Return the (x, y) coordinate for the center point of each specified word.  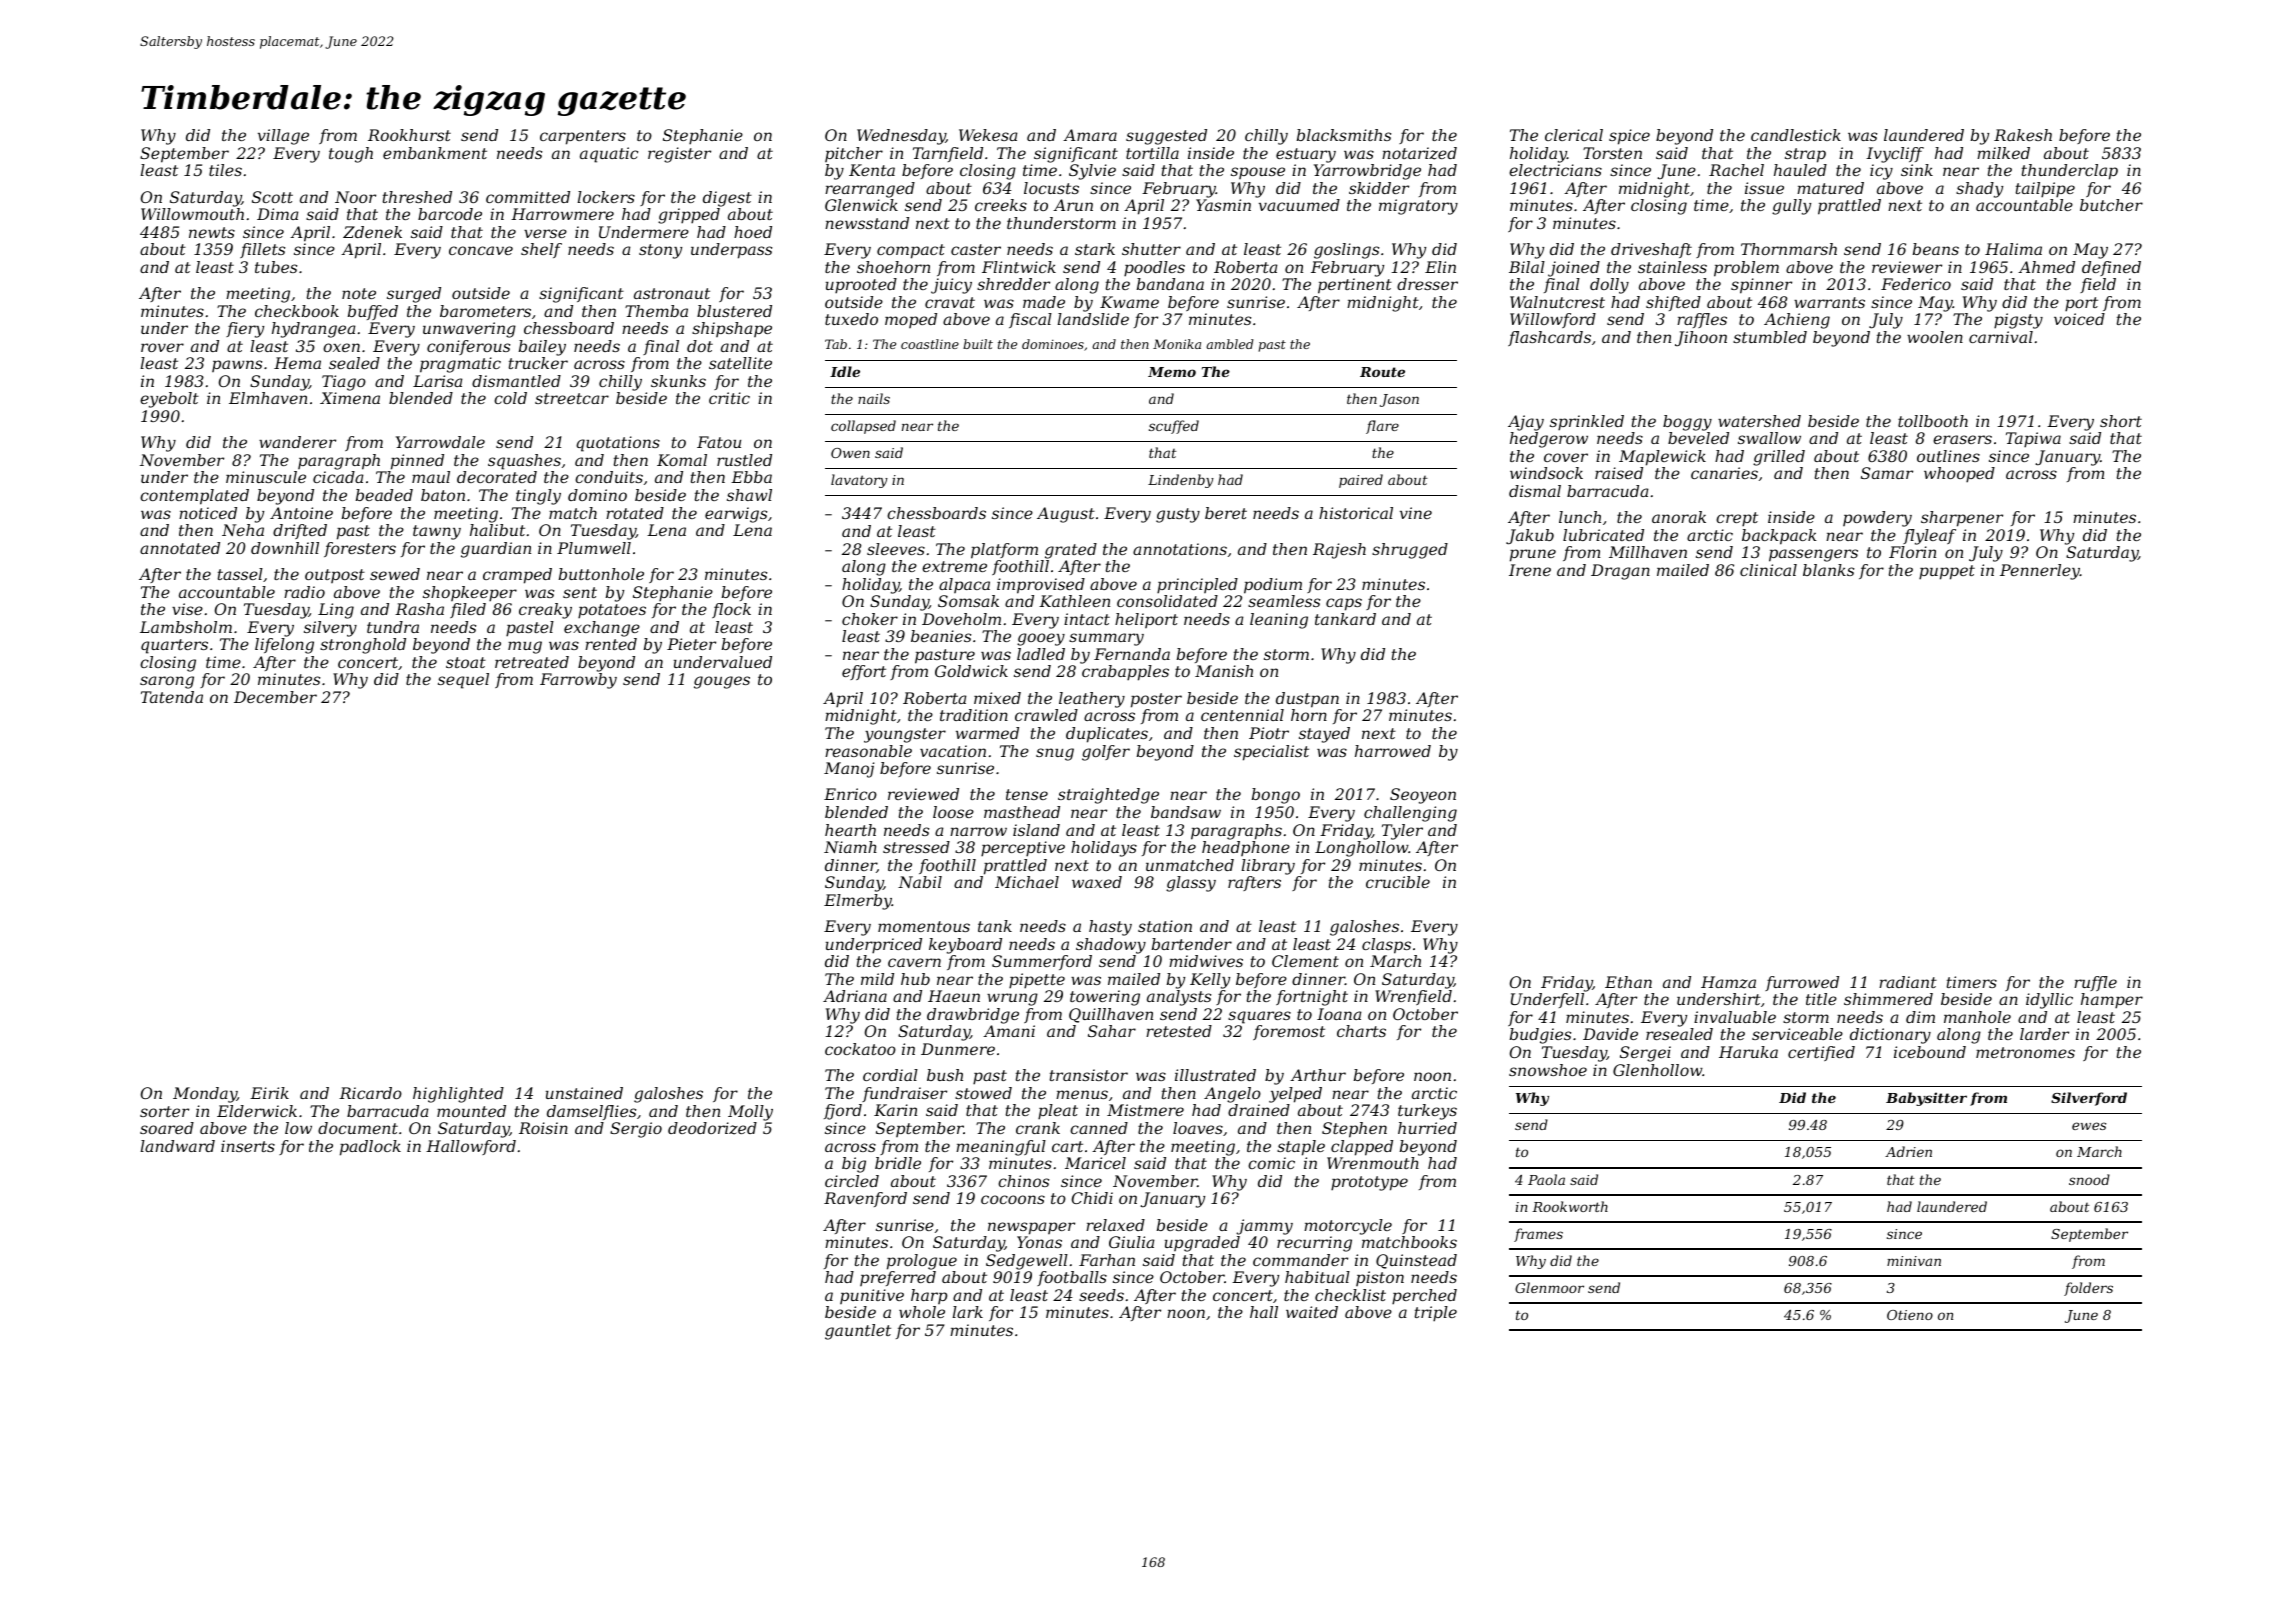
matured (1830, 188)
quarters (174, 646)
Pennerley (2040, 572)
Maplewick (1662, 458)
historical (1356, 513)
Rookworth (1570, 1206)
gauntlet (858, 1332)
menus (1082, 1094)
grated (1071, 551)
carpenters (583, 137)
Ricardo (370, 1093)
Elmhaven (268, 398)
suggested (1166, 137)
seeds (1101, 1295)
